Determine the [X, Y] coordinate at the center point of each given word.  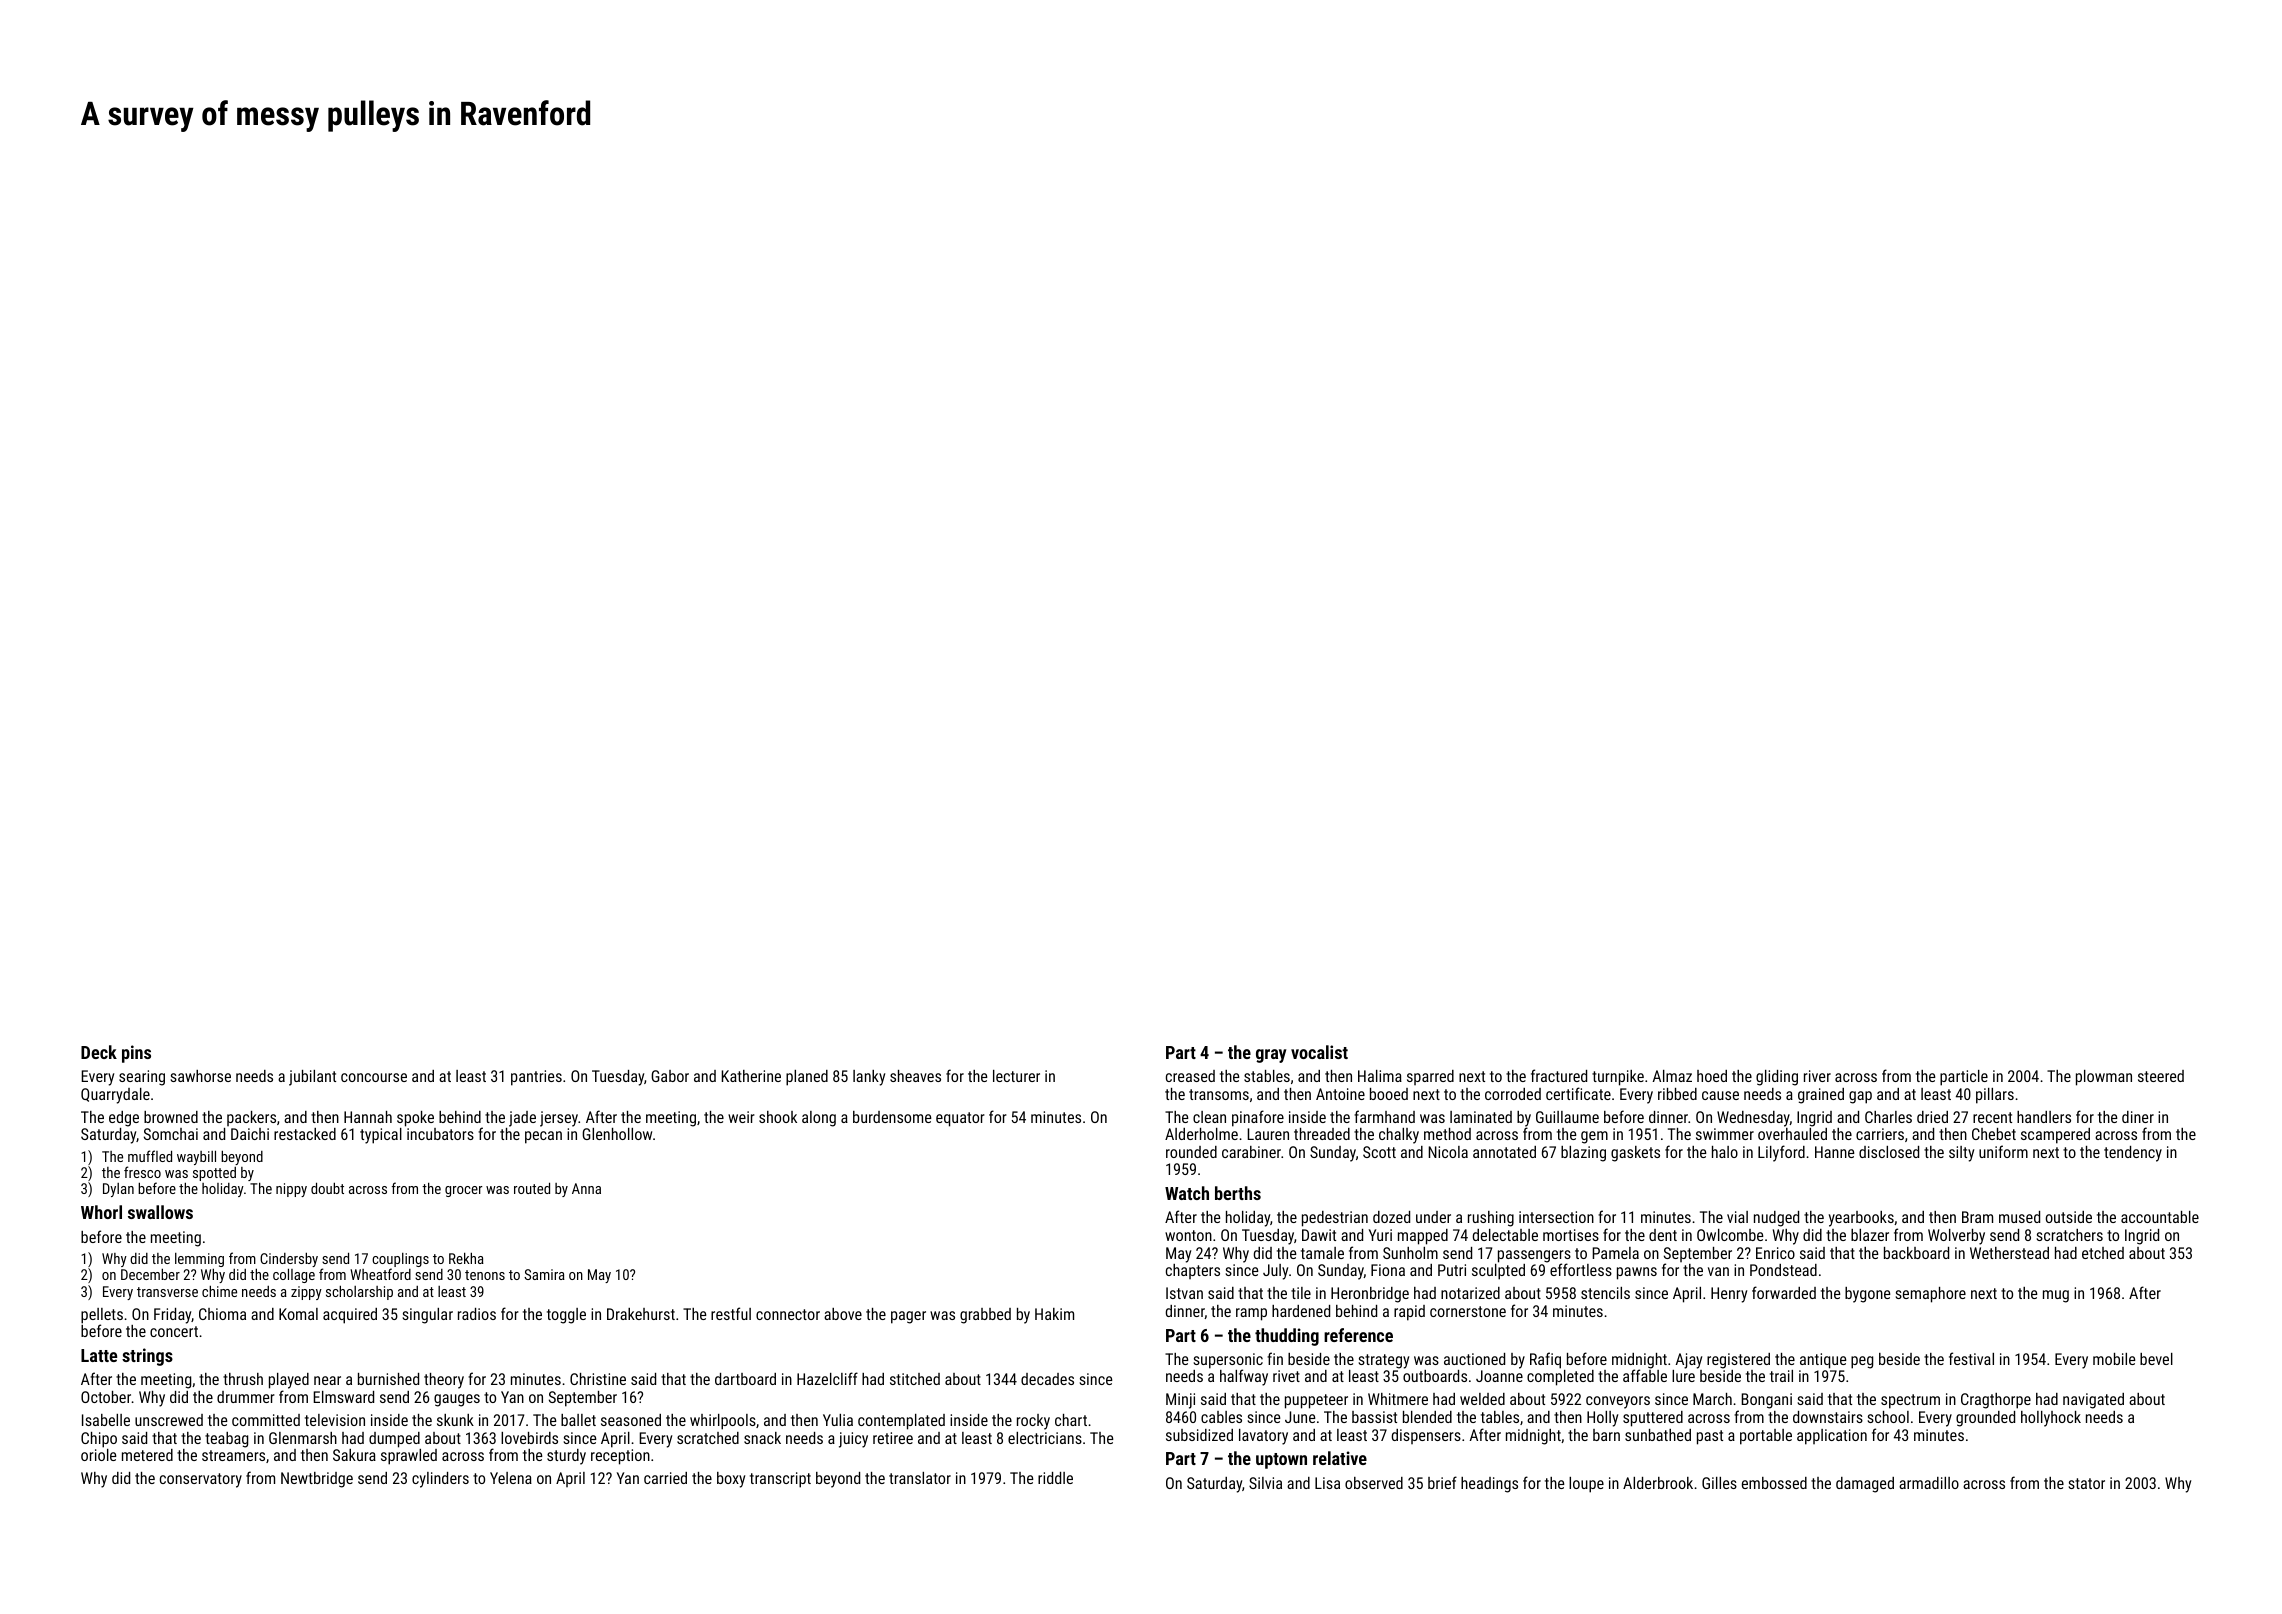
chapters [1193, 1271]
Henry [1729, 1295]
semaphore [1931, 1295]
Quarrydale [115, 1096]
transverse [167, 1292]
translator [920, 1478]
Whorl [101, 1212]
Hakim [1054, 1314]
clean [1209, 1117]
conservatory [201, 1480]
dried [1932, 1117]
